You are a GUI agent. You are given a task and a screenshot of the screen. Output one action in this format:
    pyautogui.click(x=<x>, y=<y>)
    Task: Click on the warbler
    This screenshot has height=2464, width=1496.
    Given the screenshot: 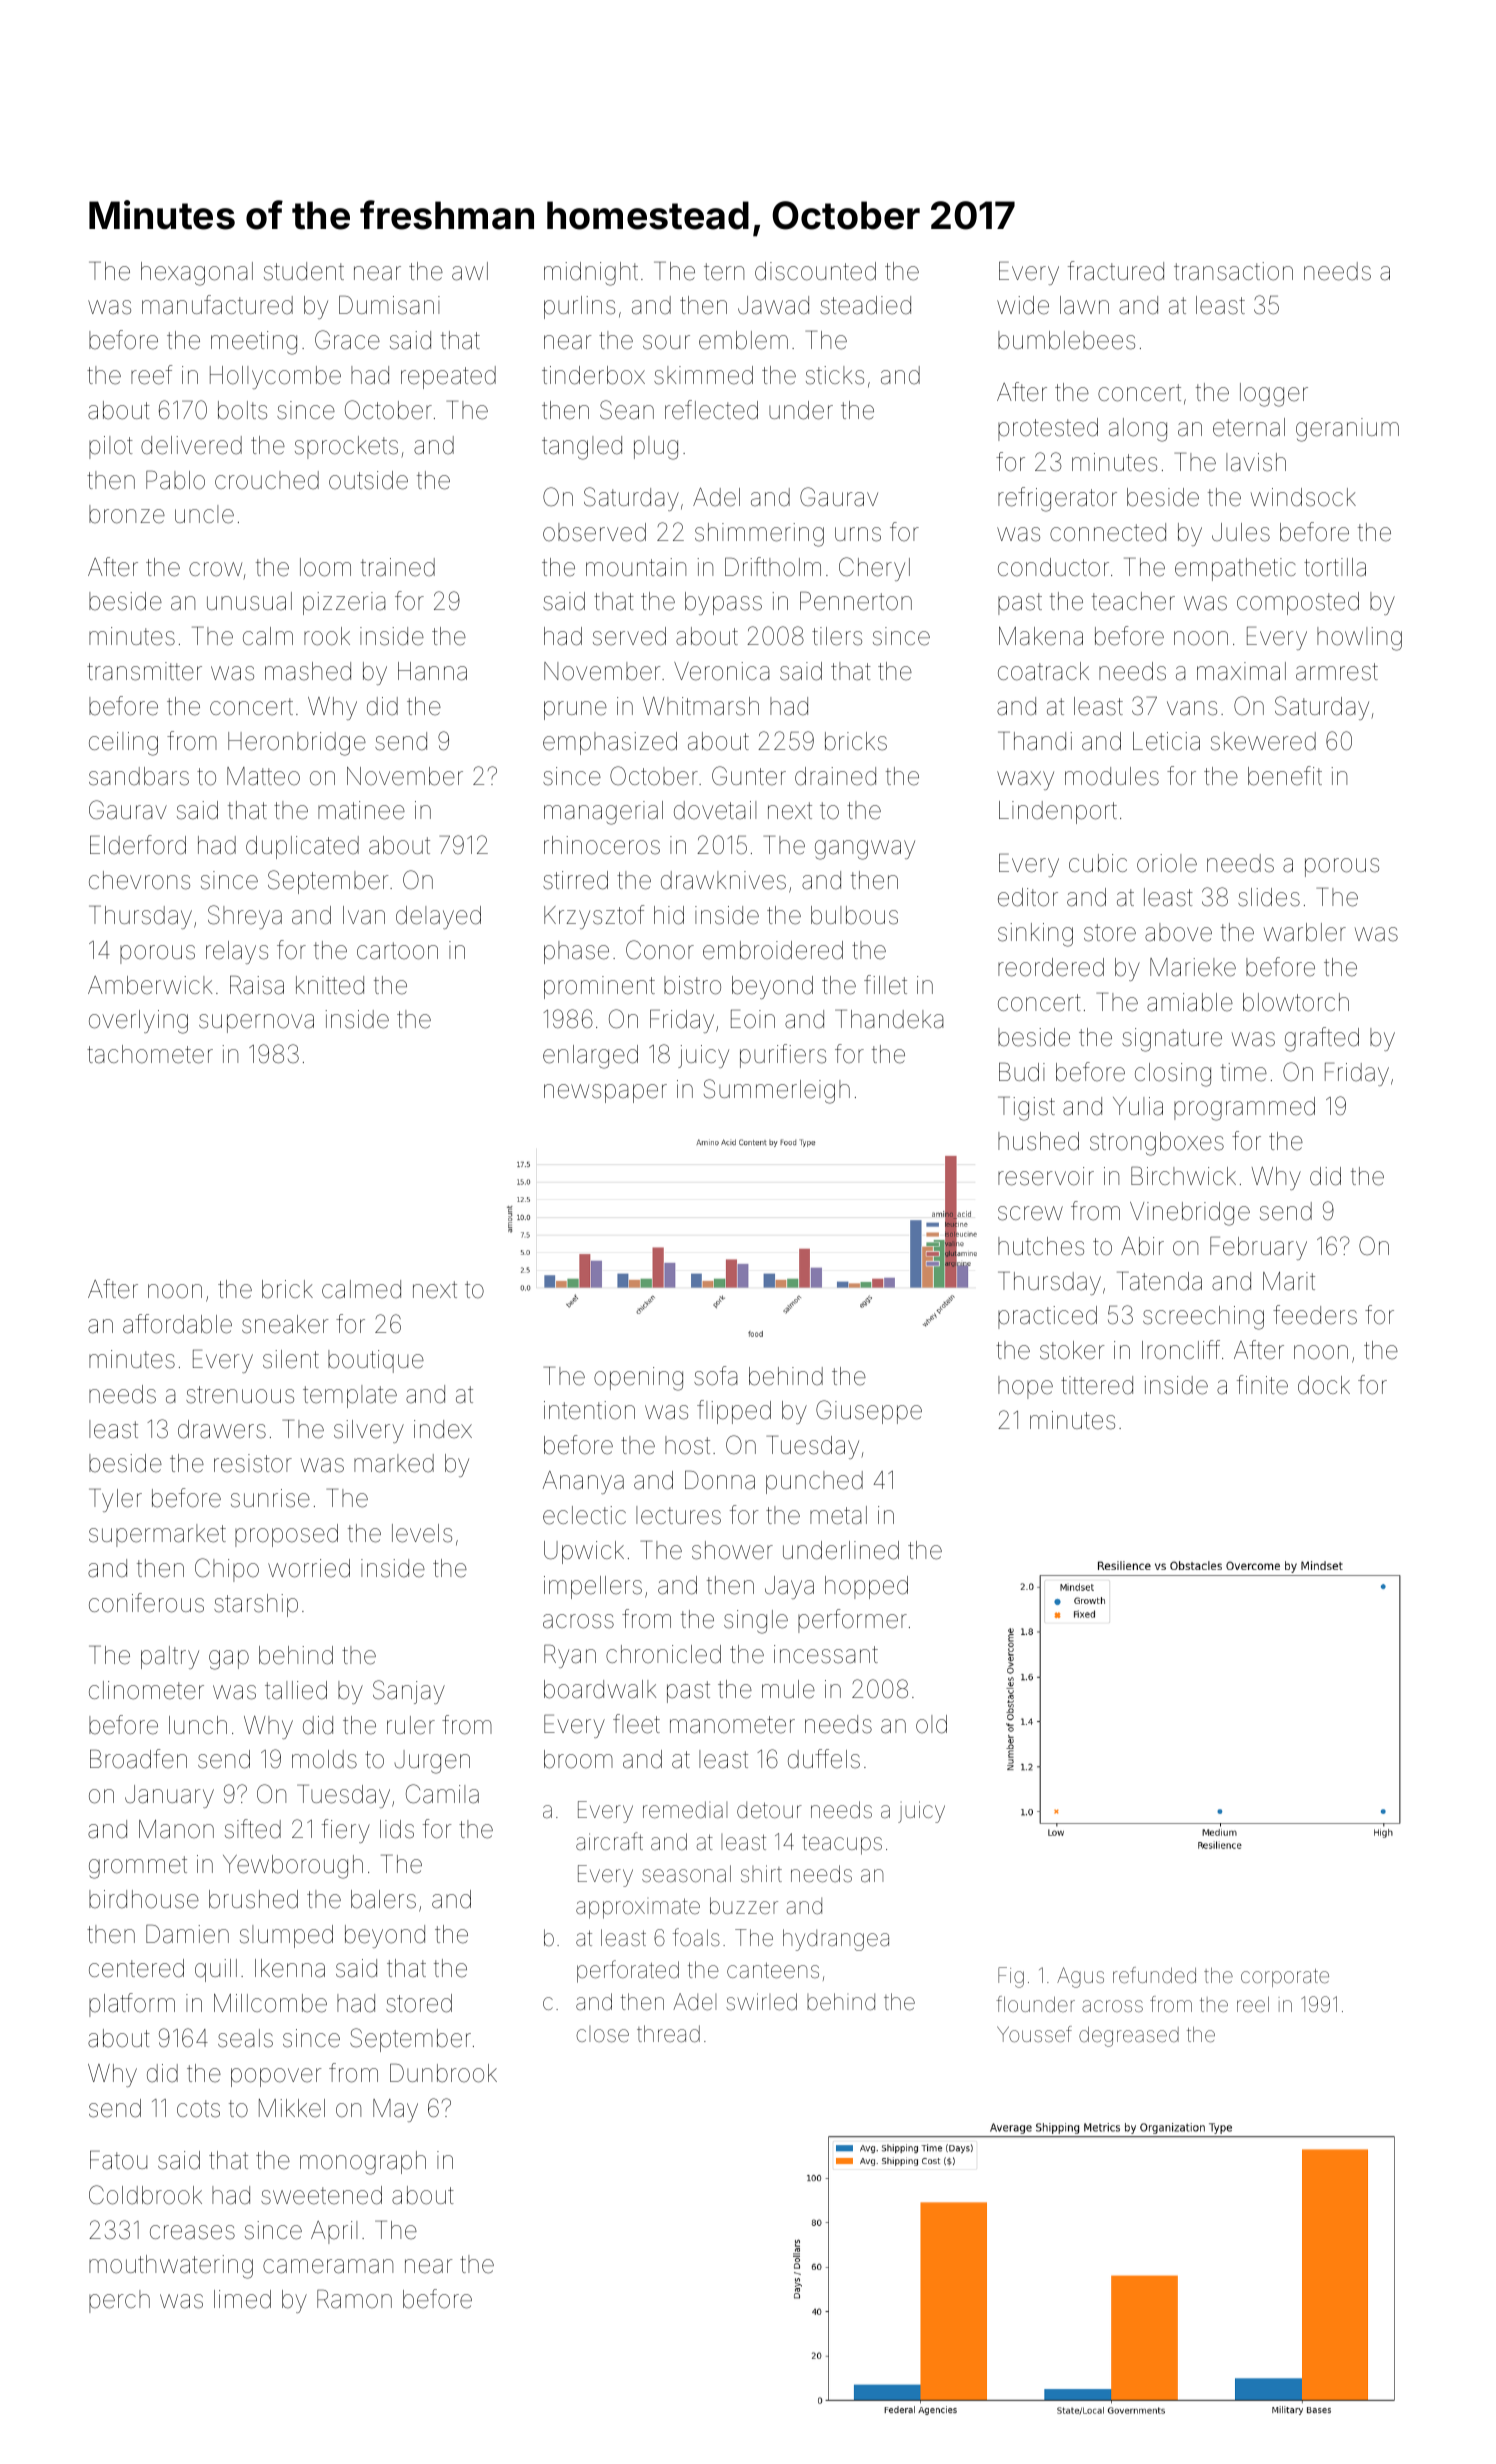 What is the action you would take?
    pyautogui.click(x=1305, y=932)
